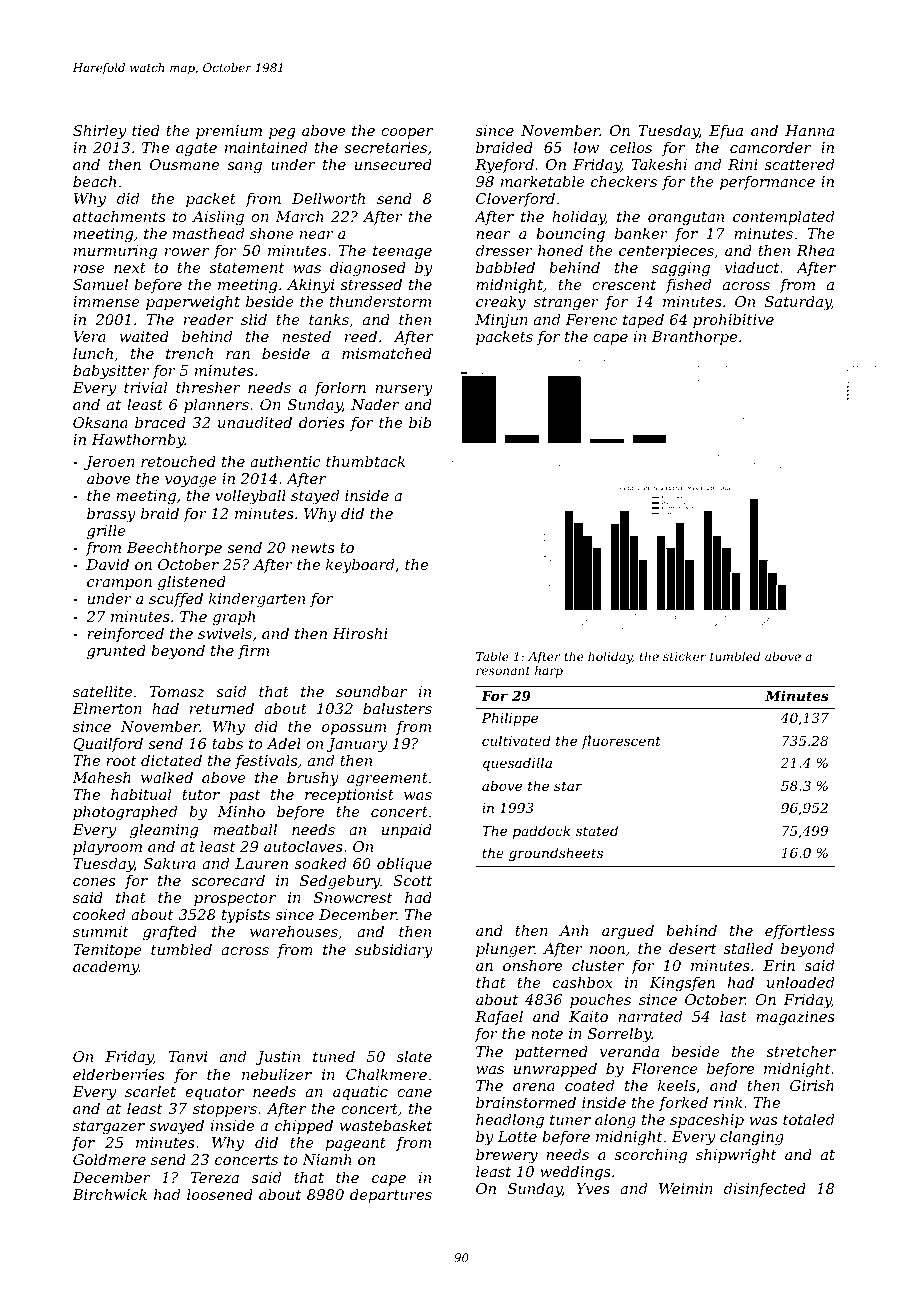  I want to click on sticker, so click(684, 656).
